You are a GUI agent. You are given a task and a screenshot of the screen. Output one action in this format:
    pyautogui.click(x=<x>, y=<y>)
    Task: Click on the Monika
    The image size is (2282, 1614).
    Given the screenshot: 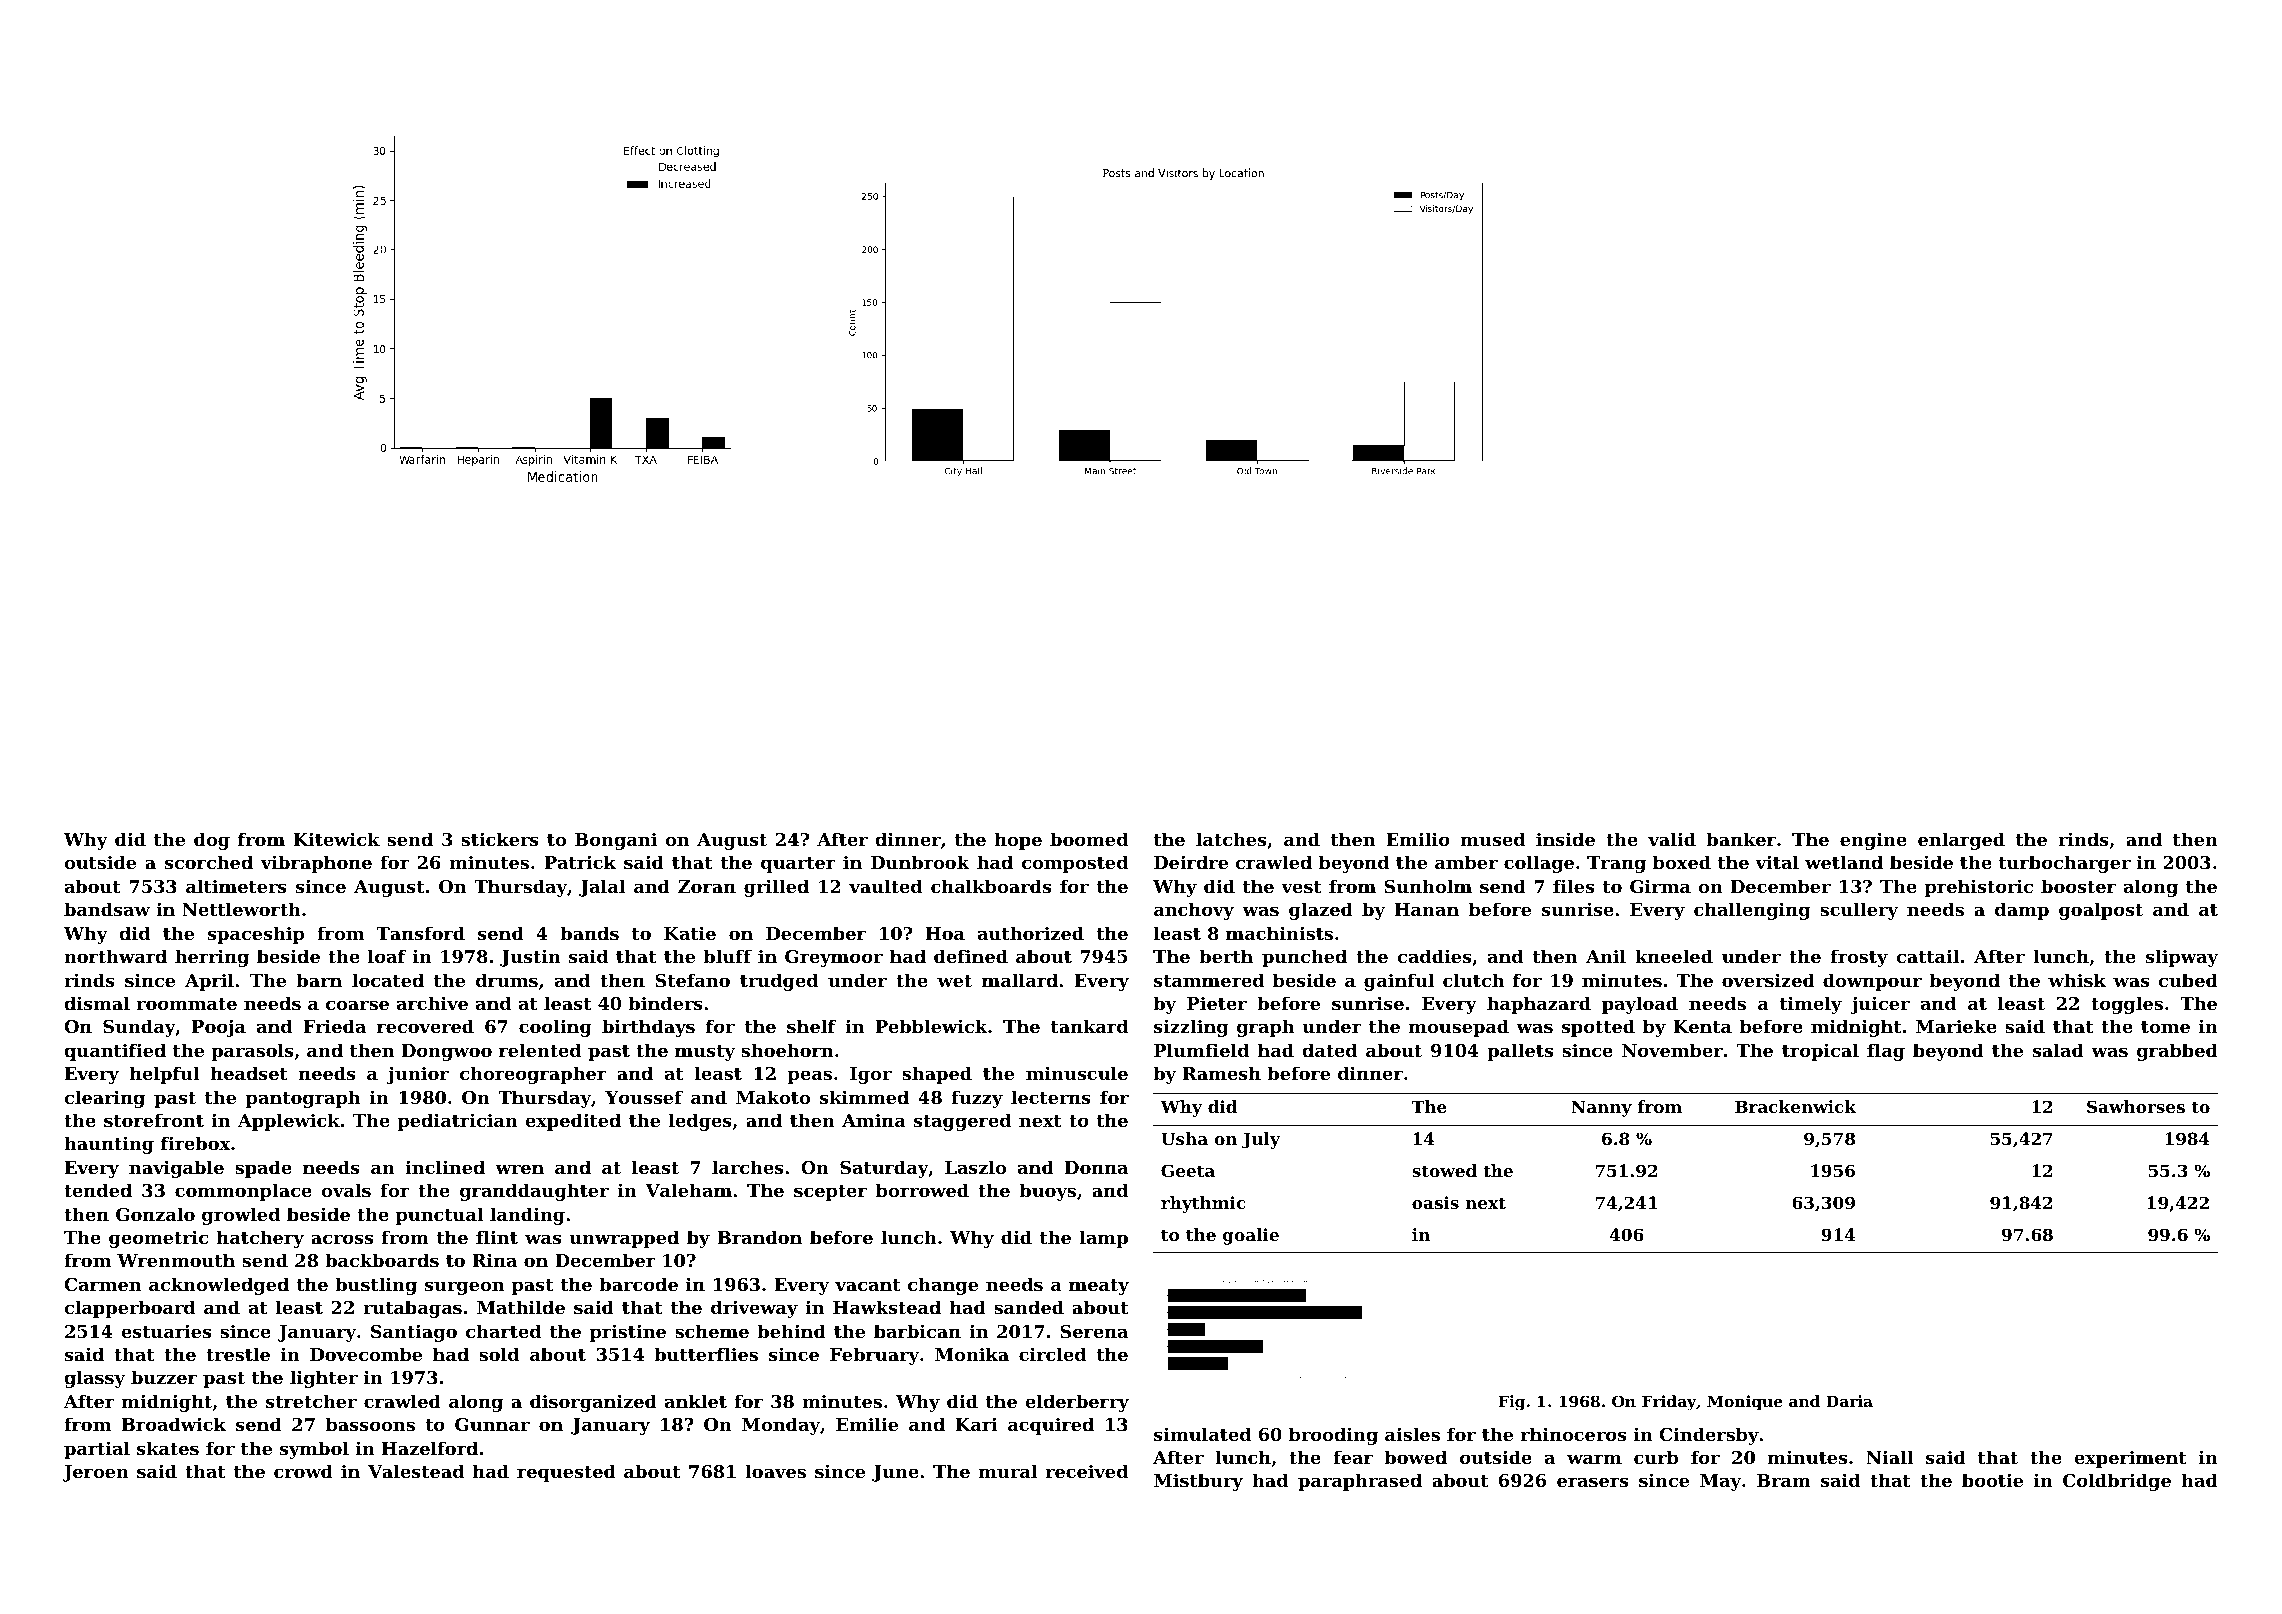 What is the action you would take?
    pyautogui.click(x=972, y=1354)
